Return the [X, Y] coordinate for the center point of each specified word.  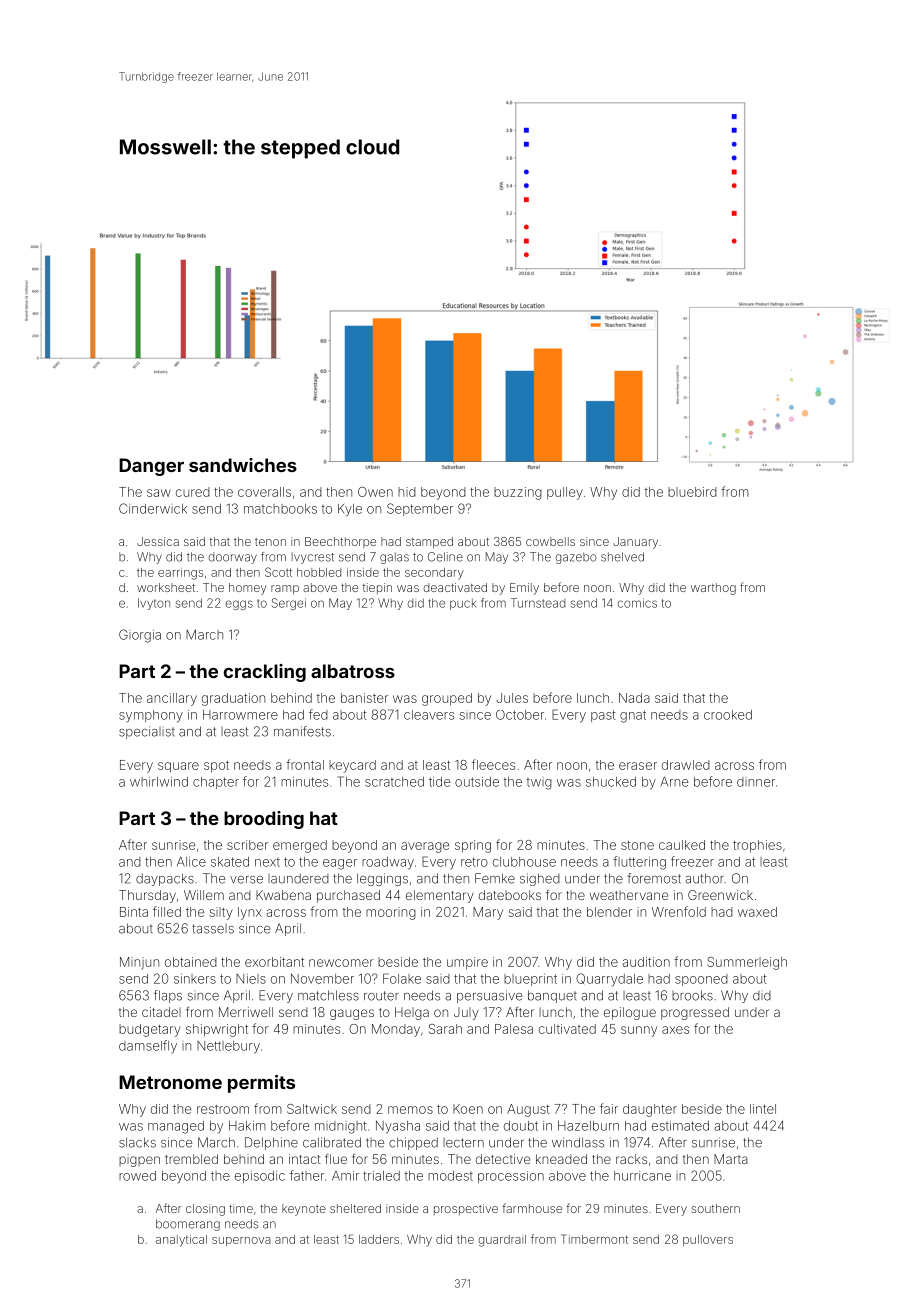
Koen [468, 1109]
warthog [713, 589]
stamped [429, 543]
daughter [650, 1110]
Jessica [158, 541]
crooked [728, 715]
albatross [353, 671]
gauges [352, 1014]
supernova [241, 1241]
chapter [216, 783]
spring [473, 846]
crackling [265, 673]
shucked [611, 782]
